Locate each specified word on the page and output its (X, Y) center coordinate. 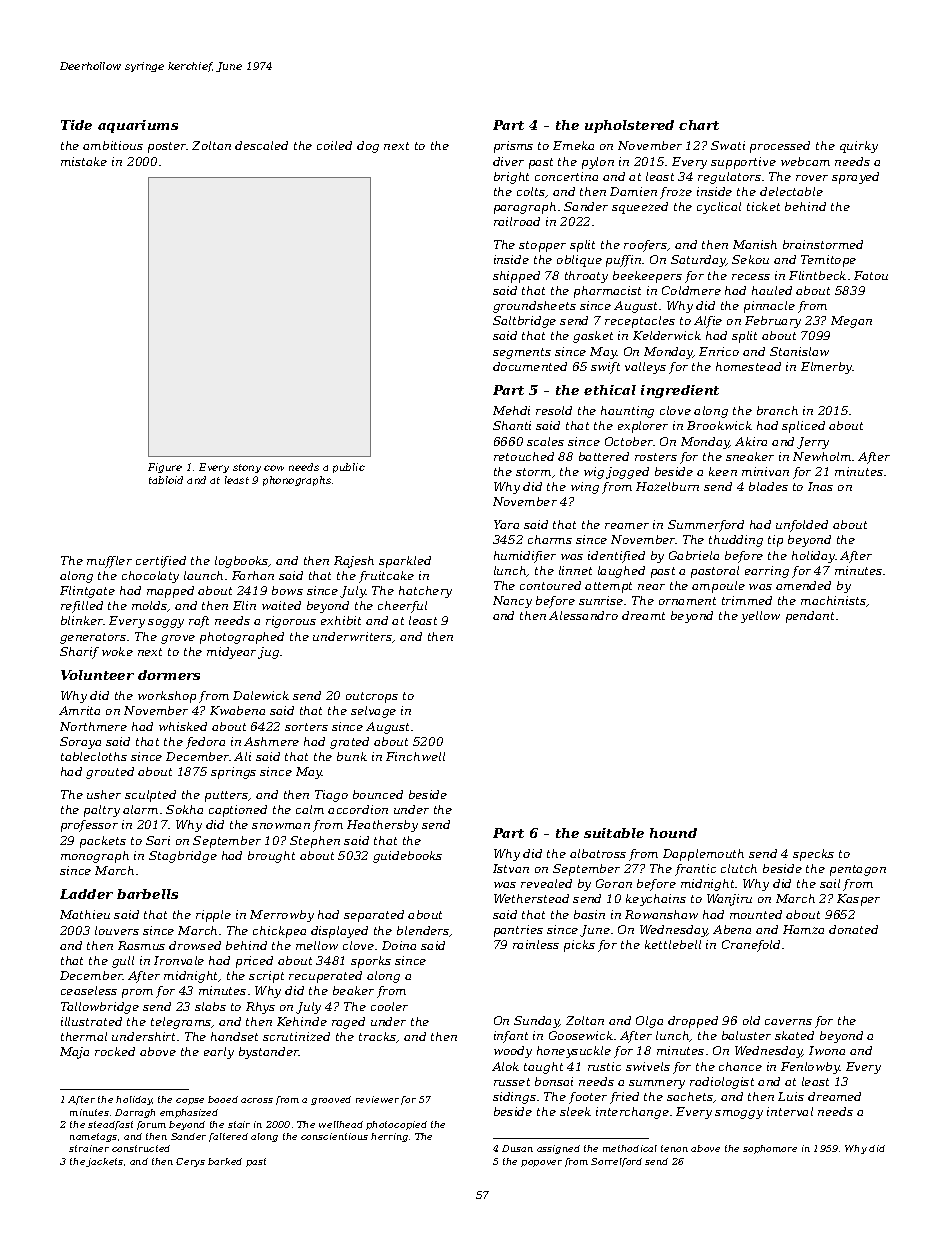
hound (673, 833)
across (257, 1100)
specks (813, 855)
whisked (183, 726)
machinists (833, 600)
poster (167, 147)
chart (699, 125)
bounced (378, 794)
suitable (614, 833)
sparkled (405, 562)
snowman (281, 826)
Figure (165, 468)
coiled (334, 145)
